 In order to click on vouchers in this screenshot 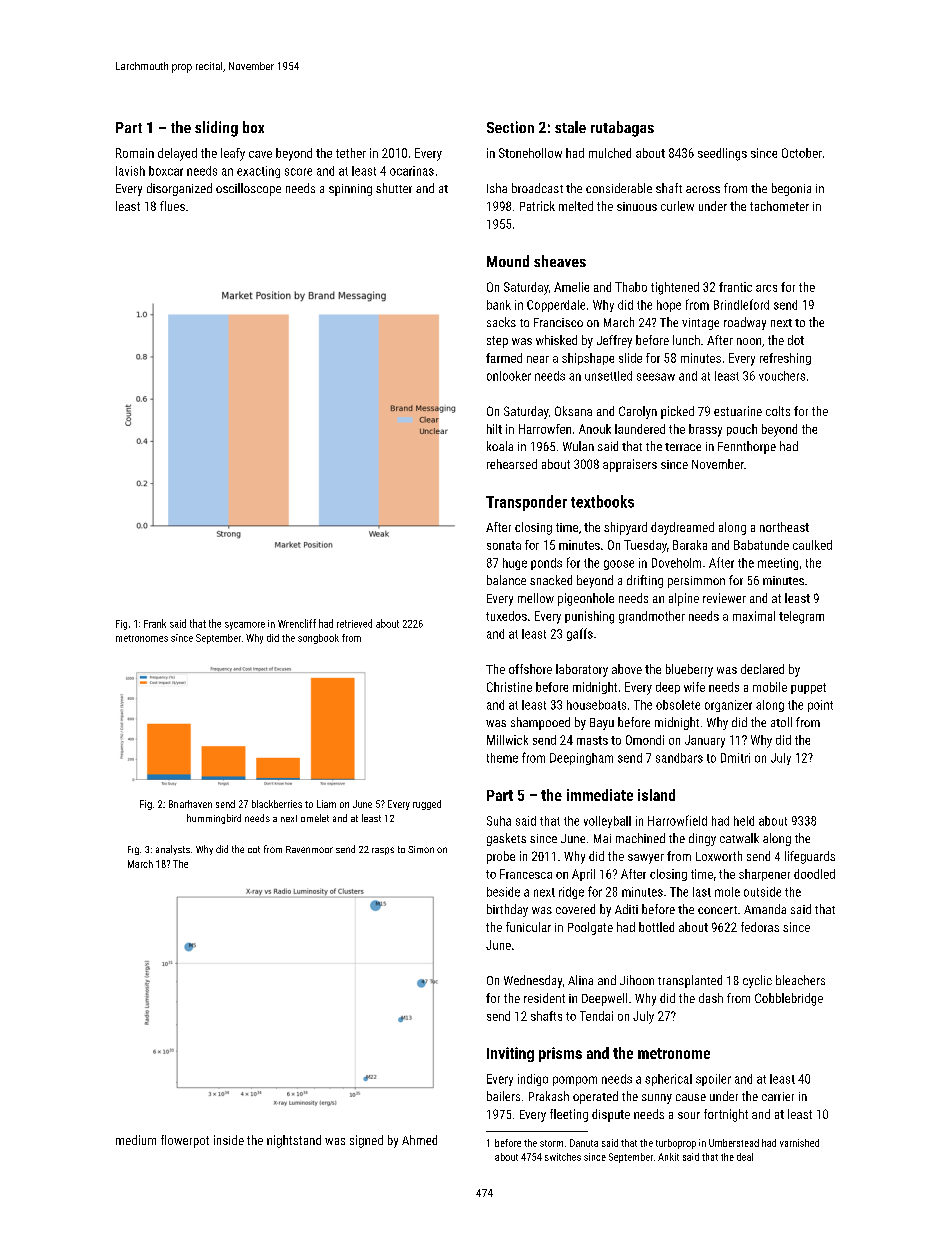, I will do `click(782, 376)`.
